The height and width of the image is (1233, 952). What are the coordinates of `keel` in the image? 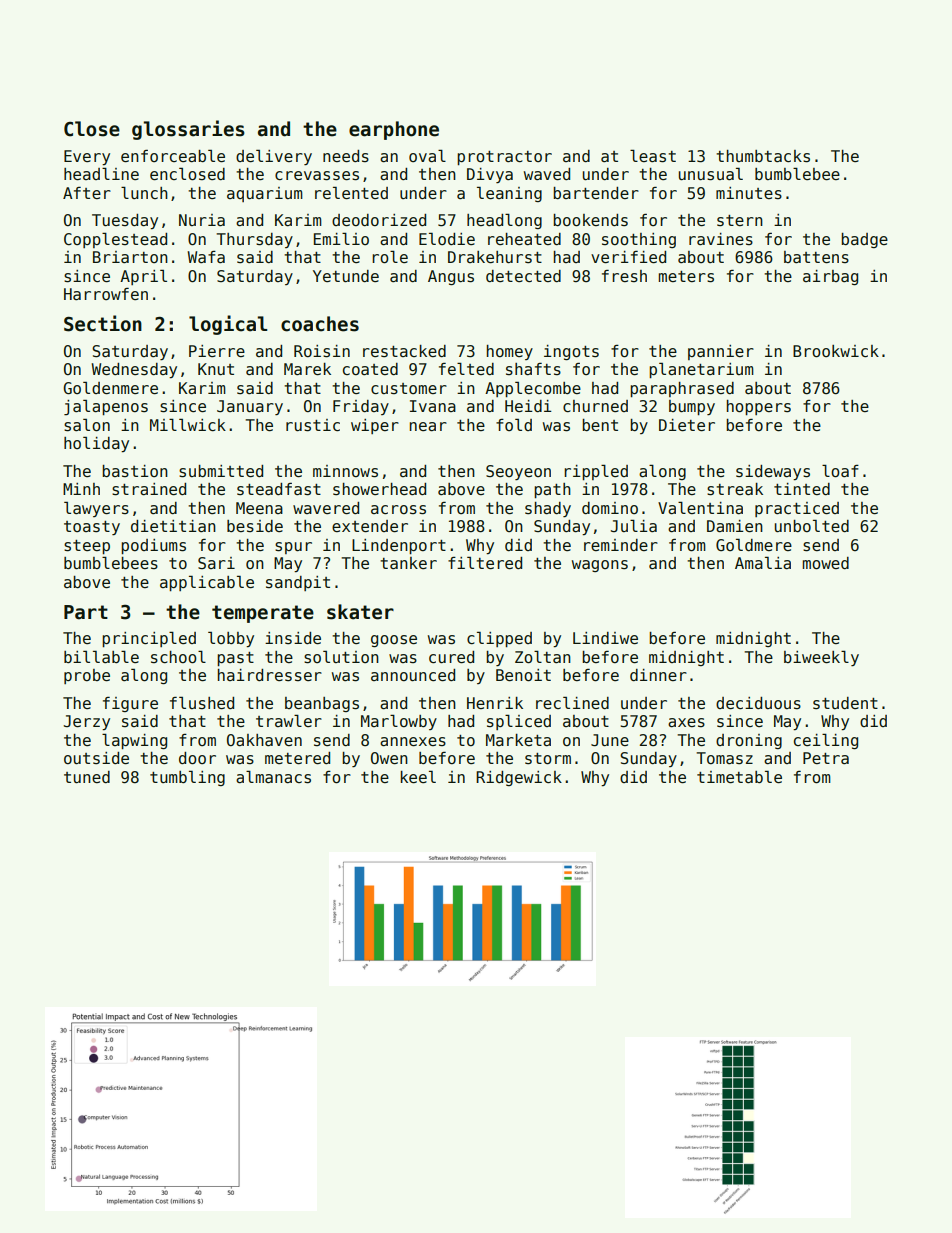 It's located at (418, 776).
